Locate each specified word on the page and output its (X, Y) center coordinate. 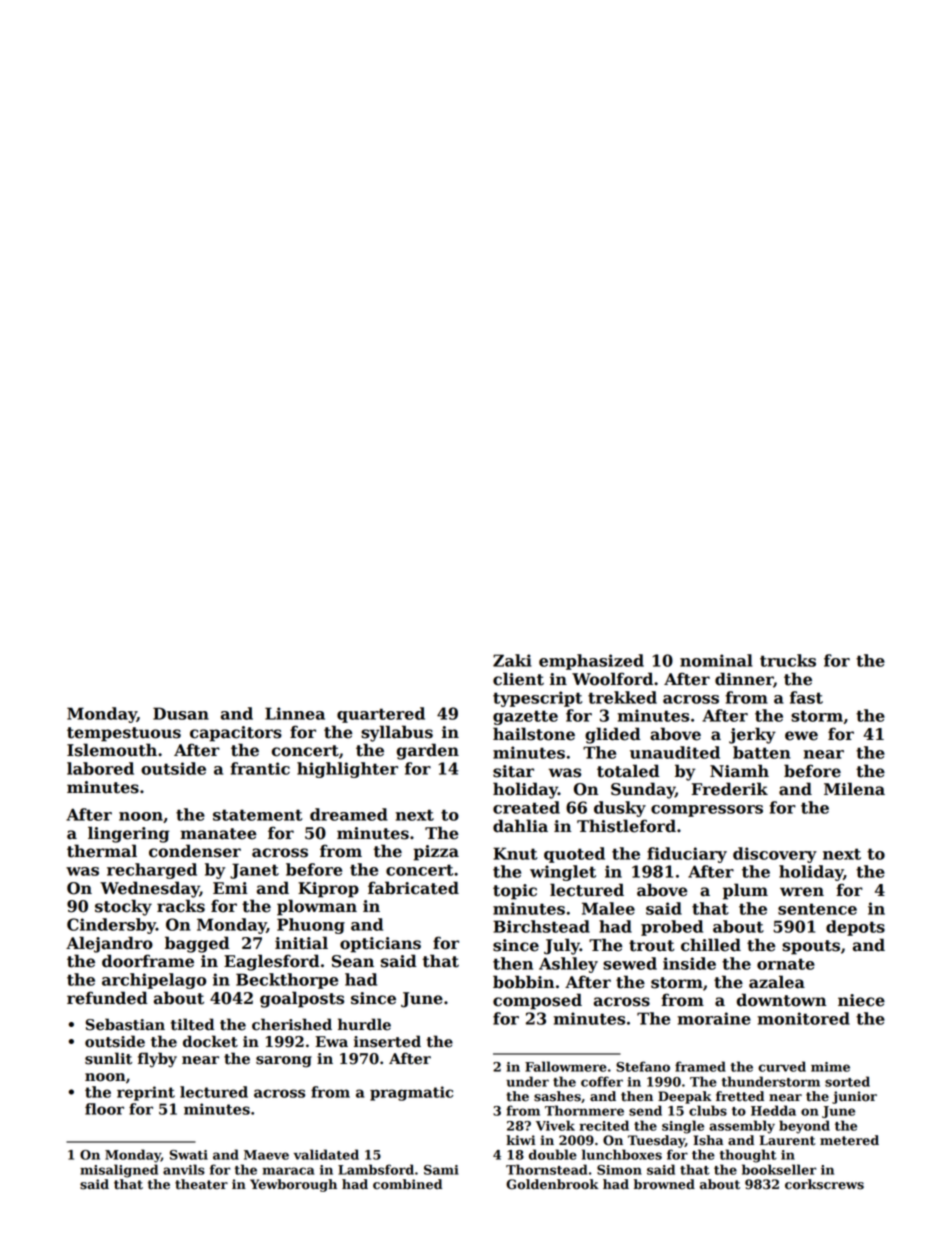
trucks (788, 660)
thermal (102, 851)
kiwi (521, 1140)
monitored (804, 1018)
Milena (854, 789)
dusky (620, 809)
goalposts (302, 999)
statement (257, 815)
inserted (387, 1041)
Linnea (295, 713)
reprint (146, 1093)
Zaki (512, 660)
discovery (775, 855)
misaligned (119, 1171)
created (526, 807)
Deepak (685, 1097)
